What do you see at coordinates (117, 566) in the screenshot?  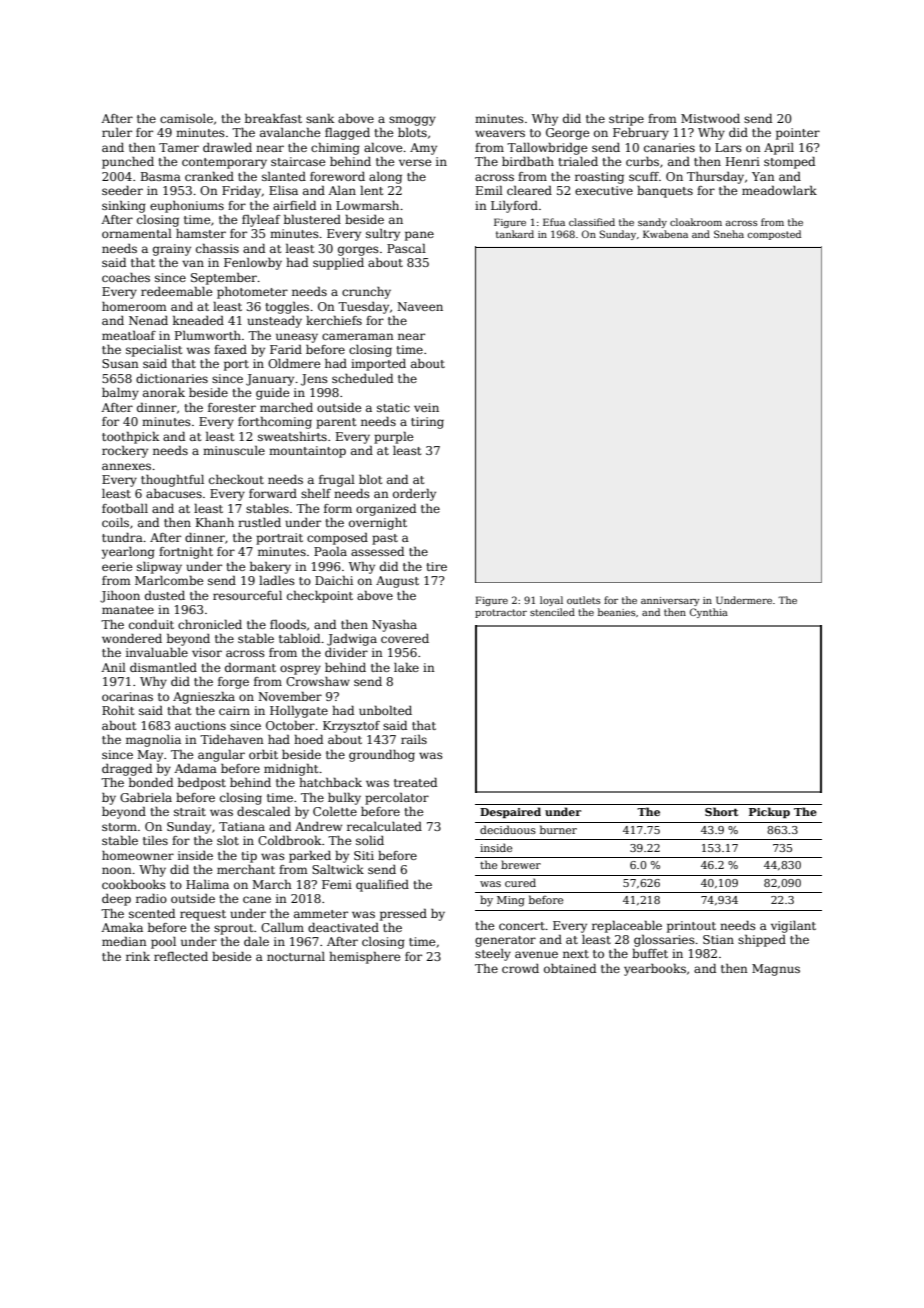 I see `eerie` at bounding box center [117, 566].
